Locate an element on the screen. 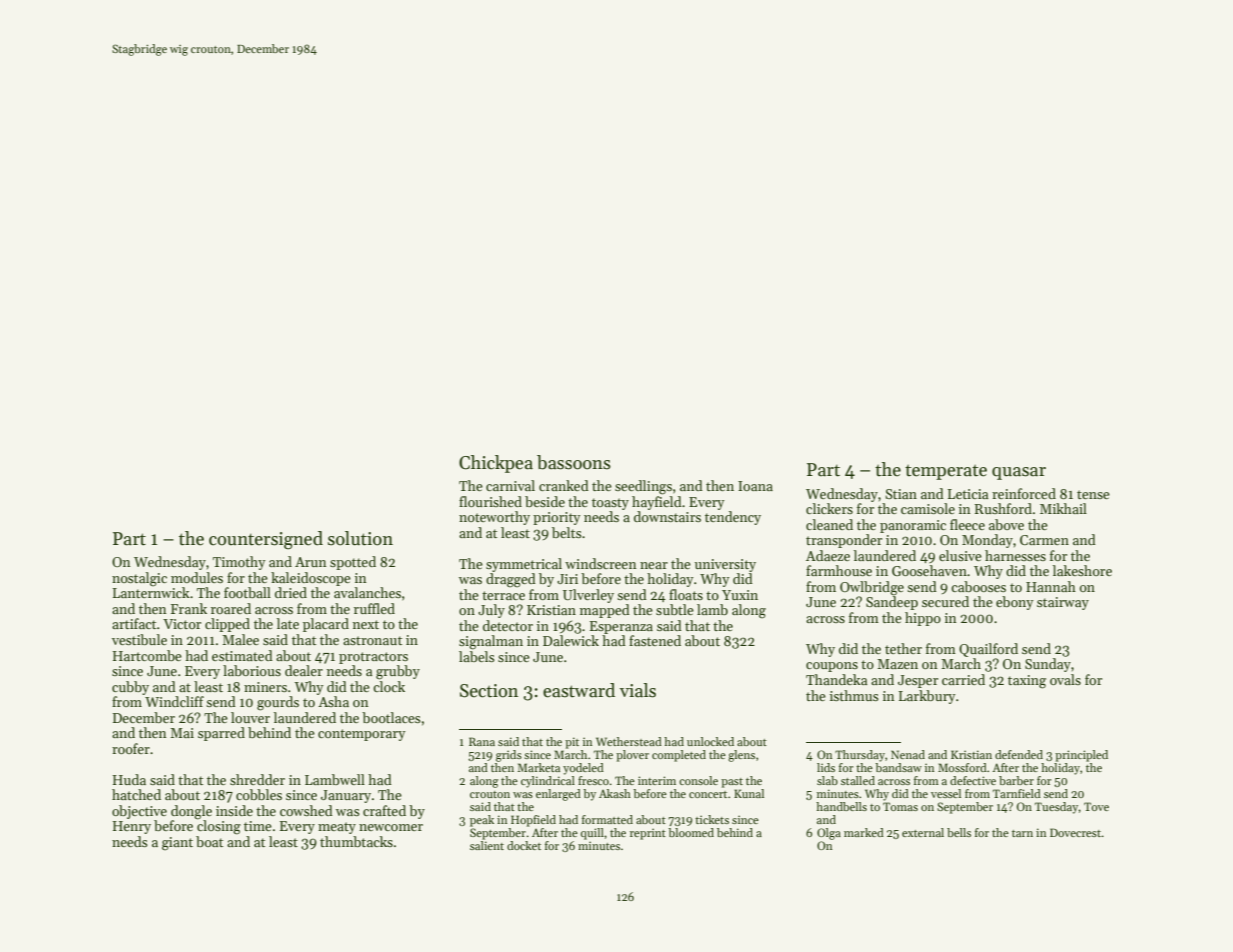 The image size is (1233, 952). Chickpea is located at coordinates (496, 464).
